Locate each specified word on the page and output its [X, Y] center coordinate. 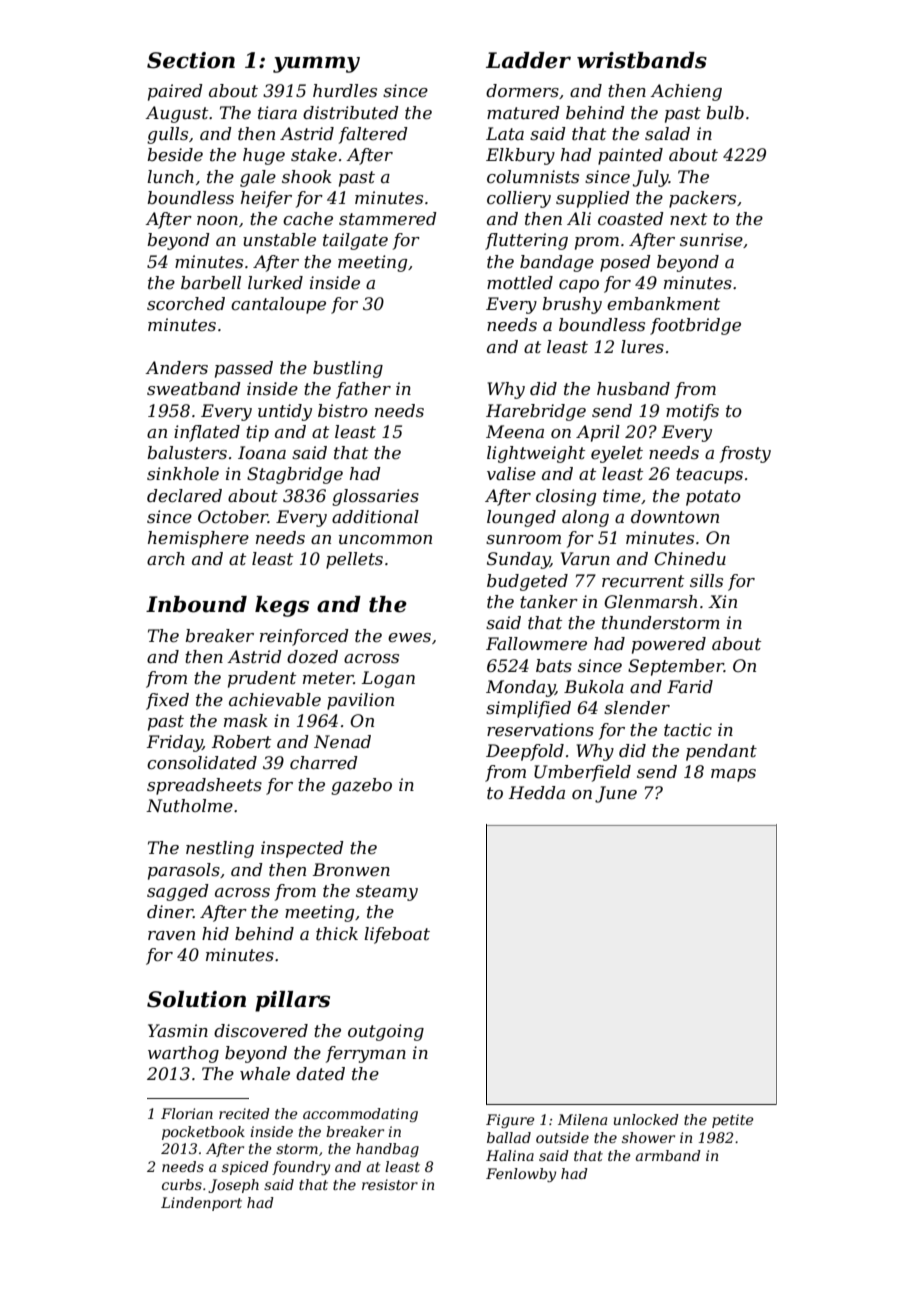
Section [191, 60]
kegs [282, 606]
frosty [745, 454]
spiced [245, 1168]
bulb [725, 112]
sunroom [523, 539]
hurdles [345, 91]
